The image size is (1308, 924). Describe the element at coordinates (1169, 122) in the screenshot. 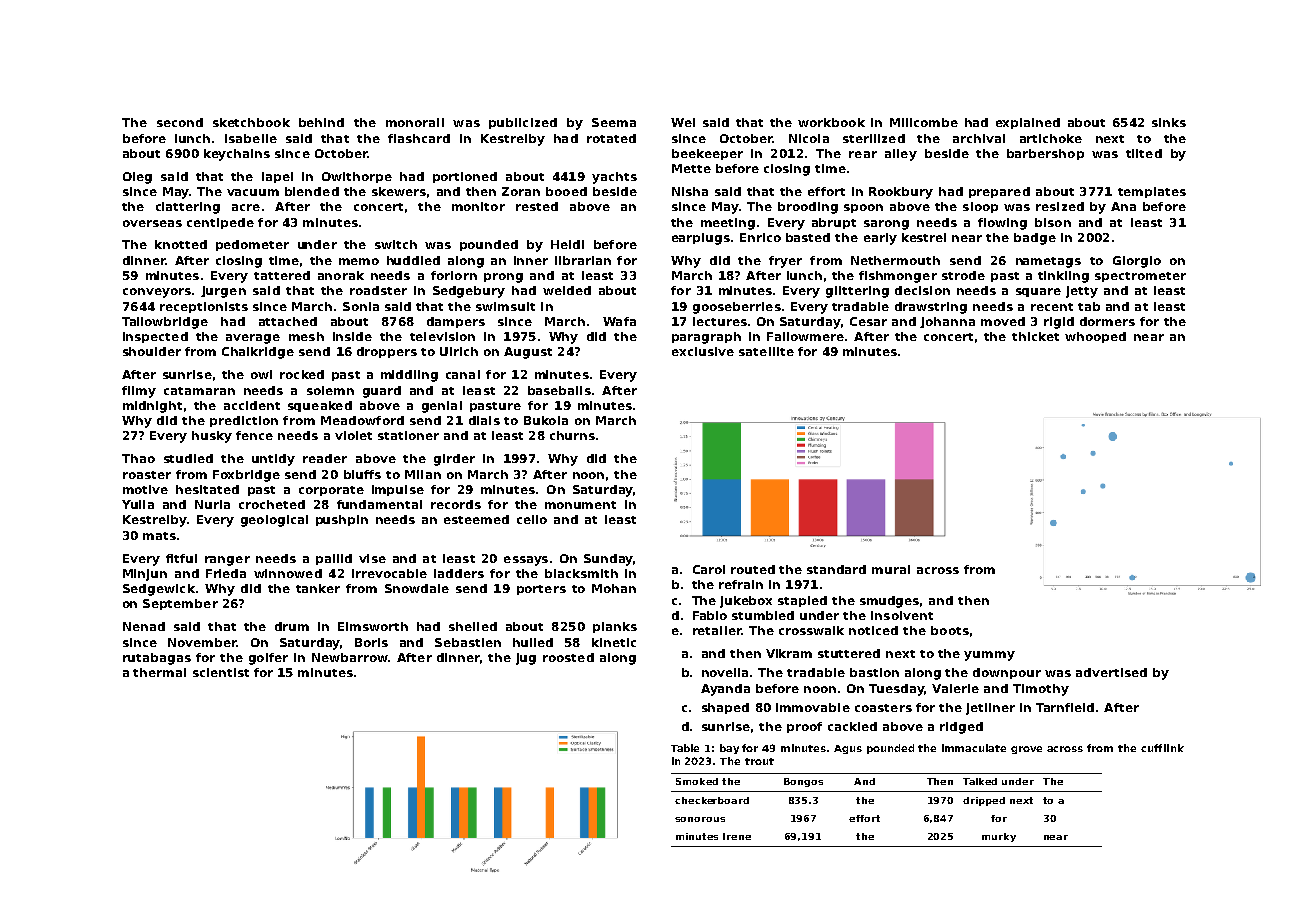

I see `sinks` at that location.
